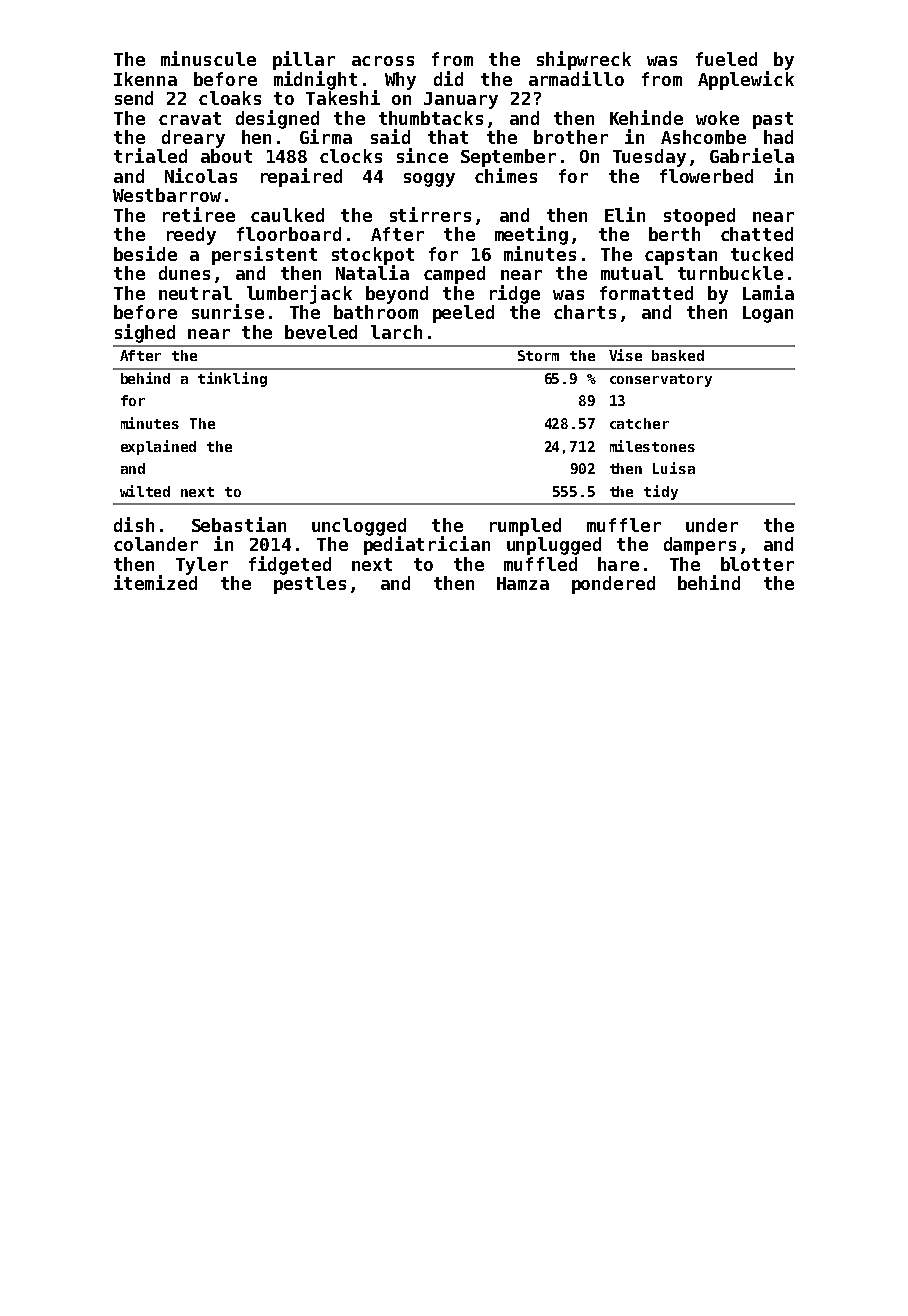 The height and width of the image is (1316, 908). I want to click on colander, so click(156, 544).
